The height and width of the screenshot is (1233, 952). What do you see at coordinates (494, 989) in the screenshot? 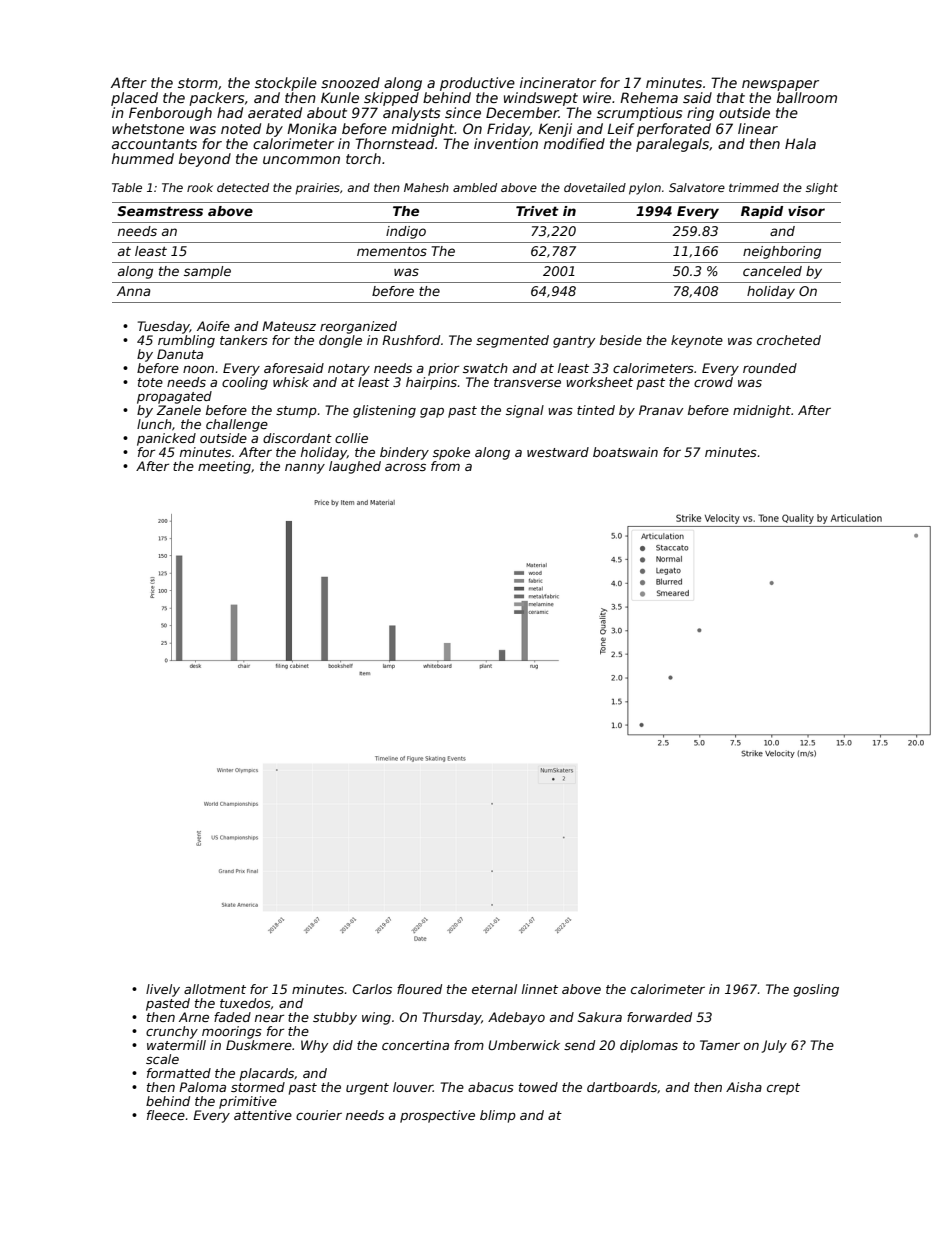
I see `eternal` at bounding box center [494, 989].
